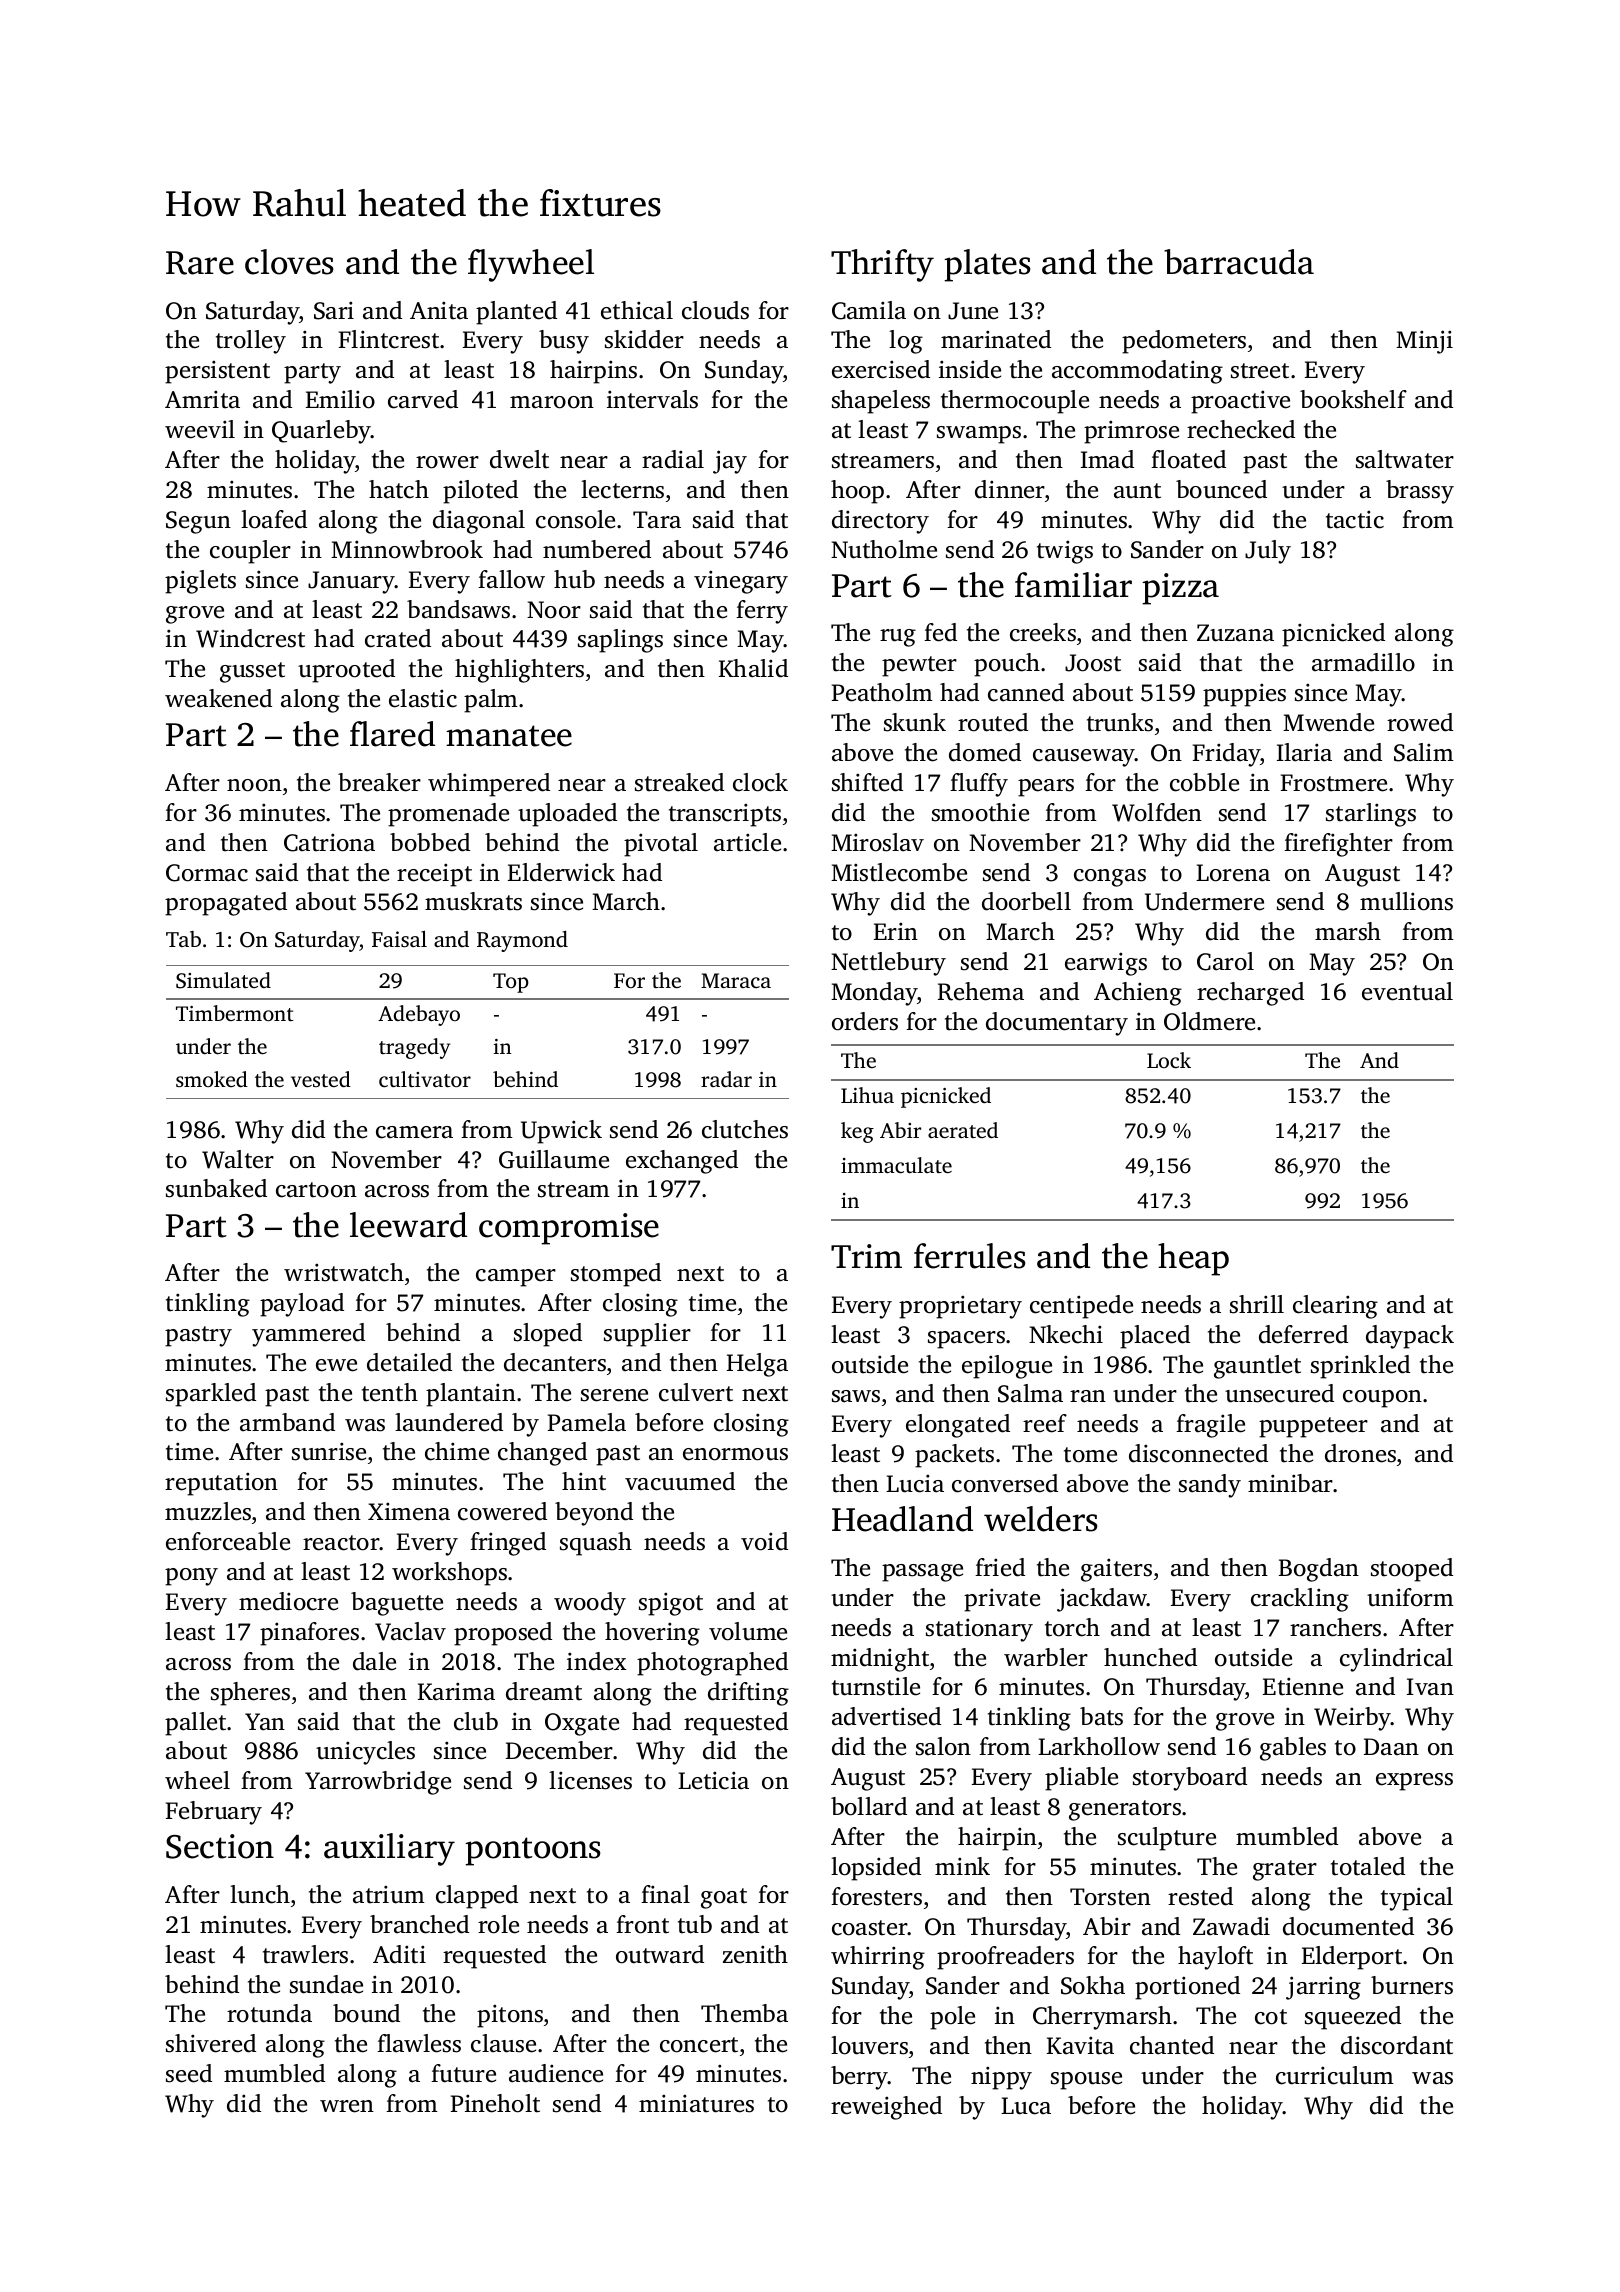 The image size is (1620, 2292). Describe the element at coordinates (1335, 2075) in the image. I see `curriculum` at that location.
